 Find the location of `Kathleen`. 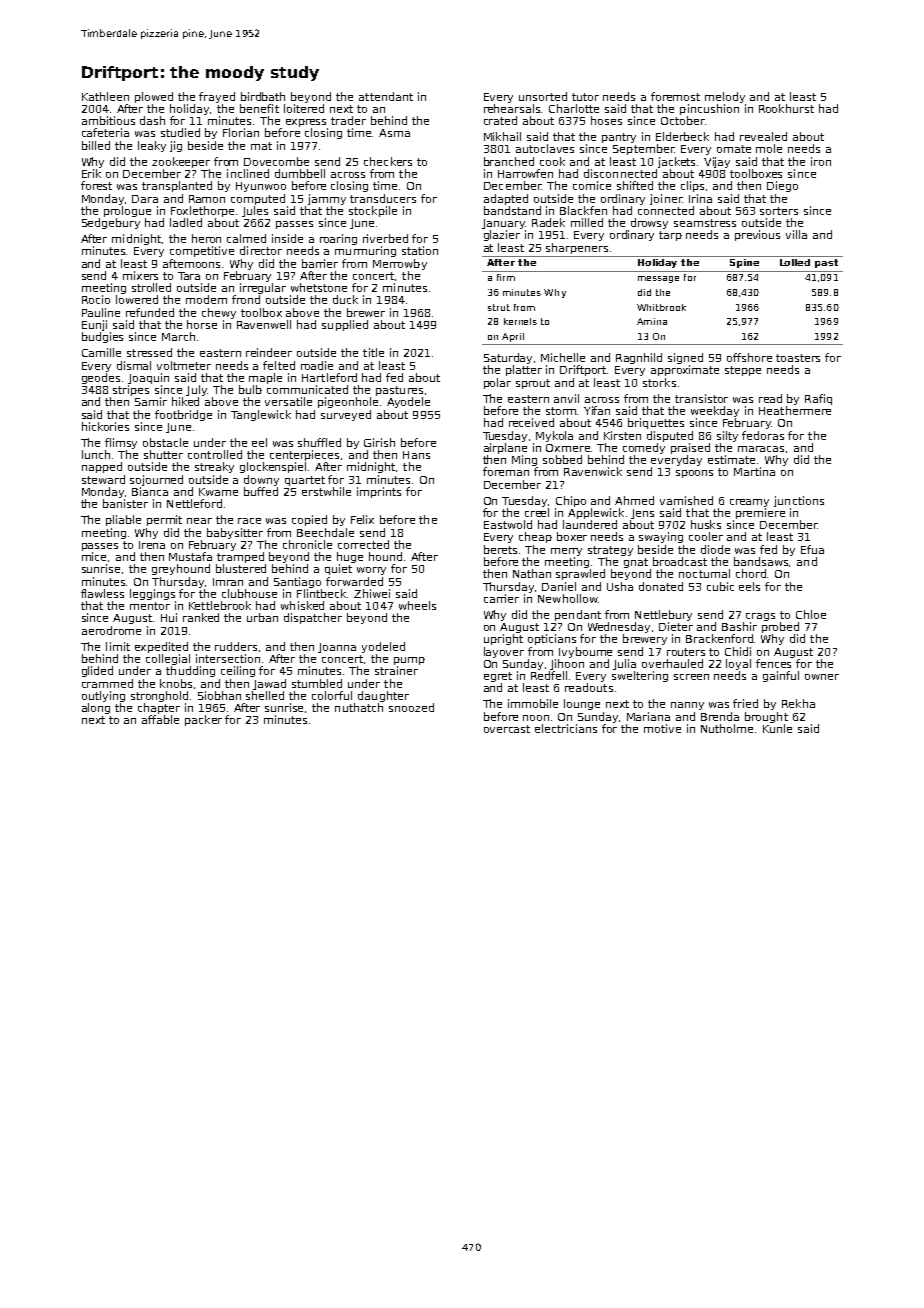

Kathleen is located at coordinates (105, 96).
